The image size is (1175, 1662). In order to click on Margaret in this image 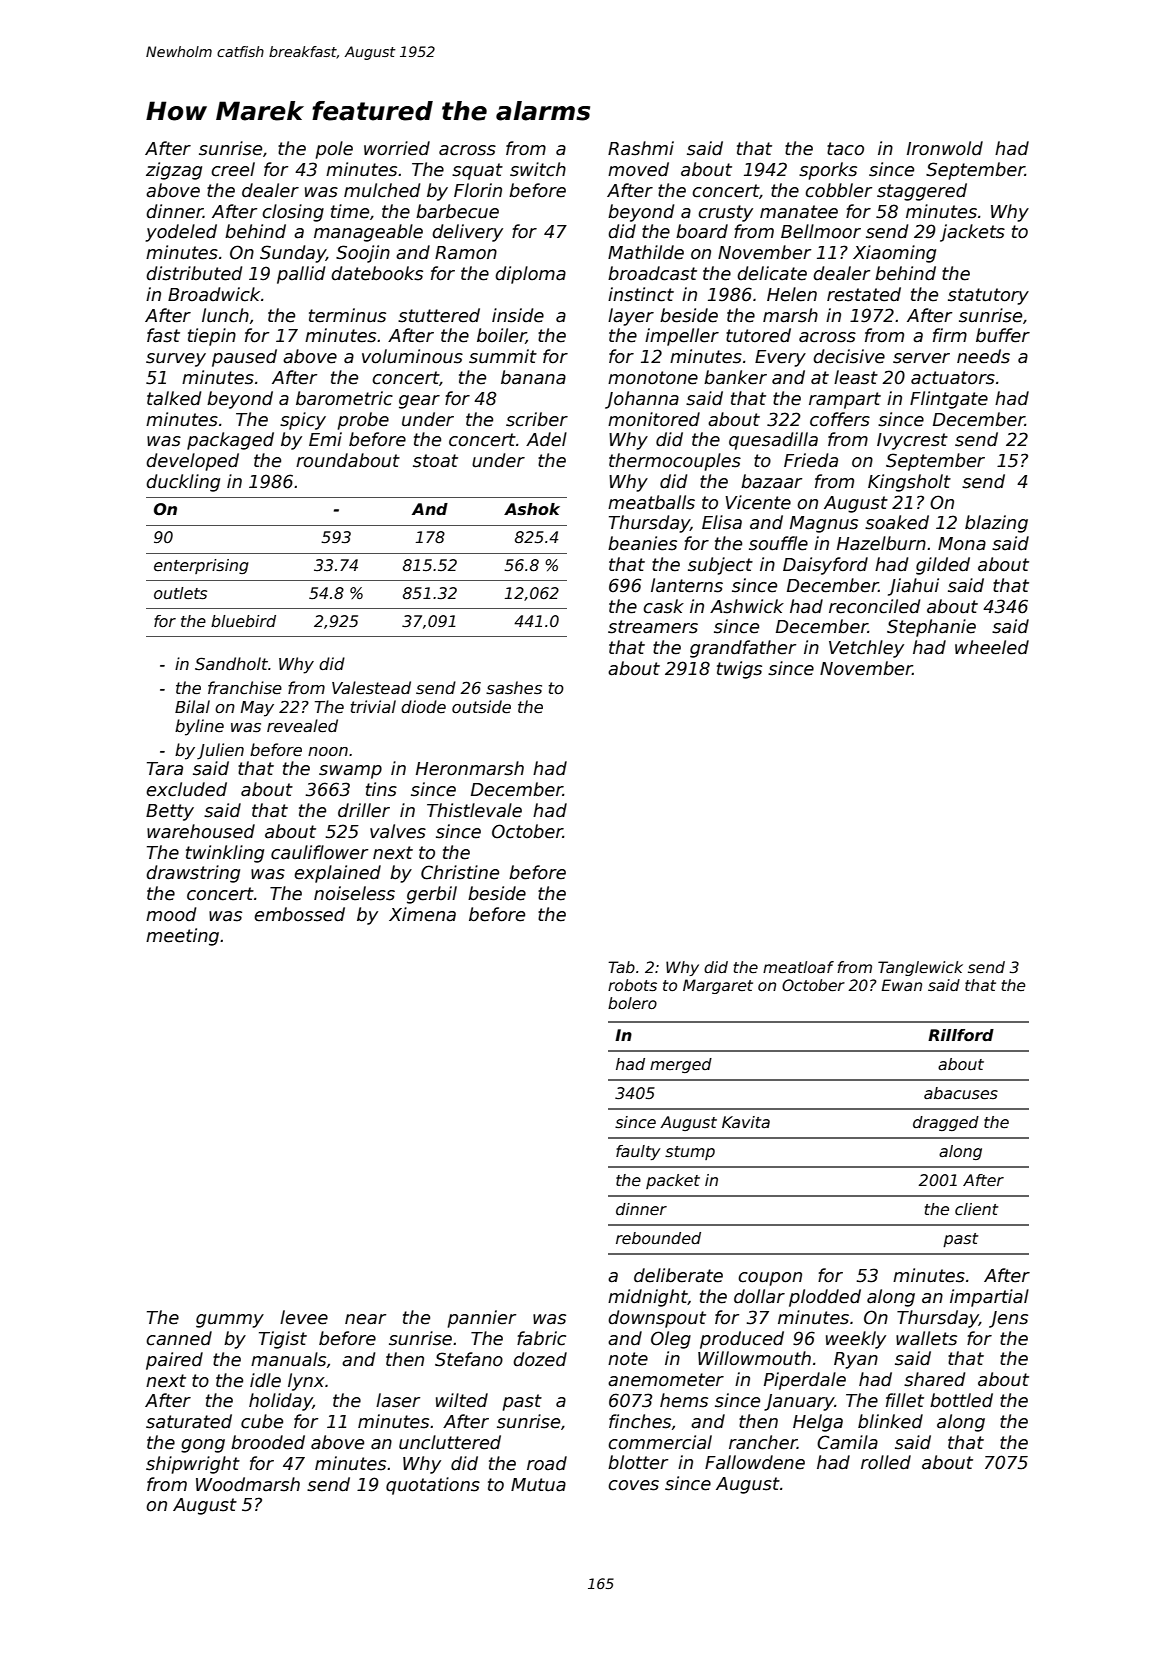, I will do `click(718, 986)`.
